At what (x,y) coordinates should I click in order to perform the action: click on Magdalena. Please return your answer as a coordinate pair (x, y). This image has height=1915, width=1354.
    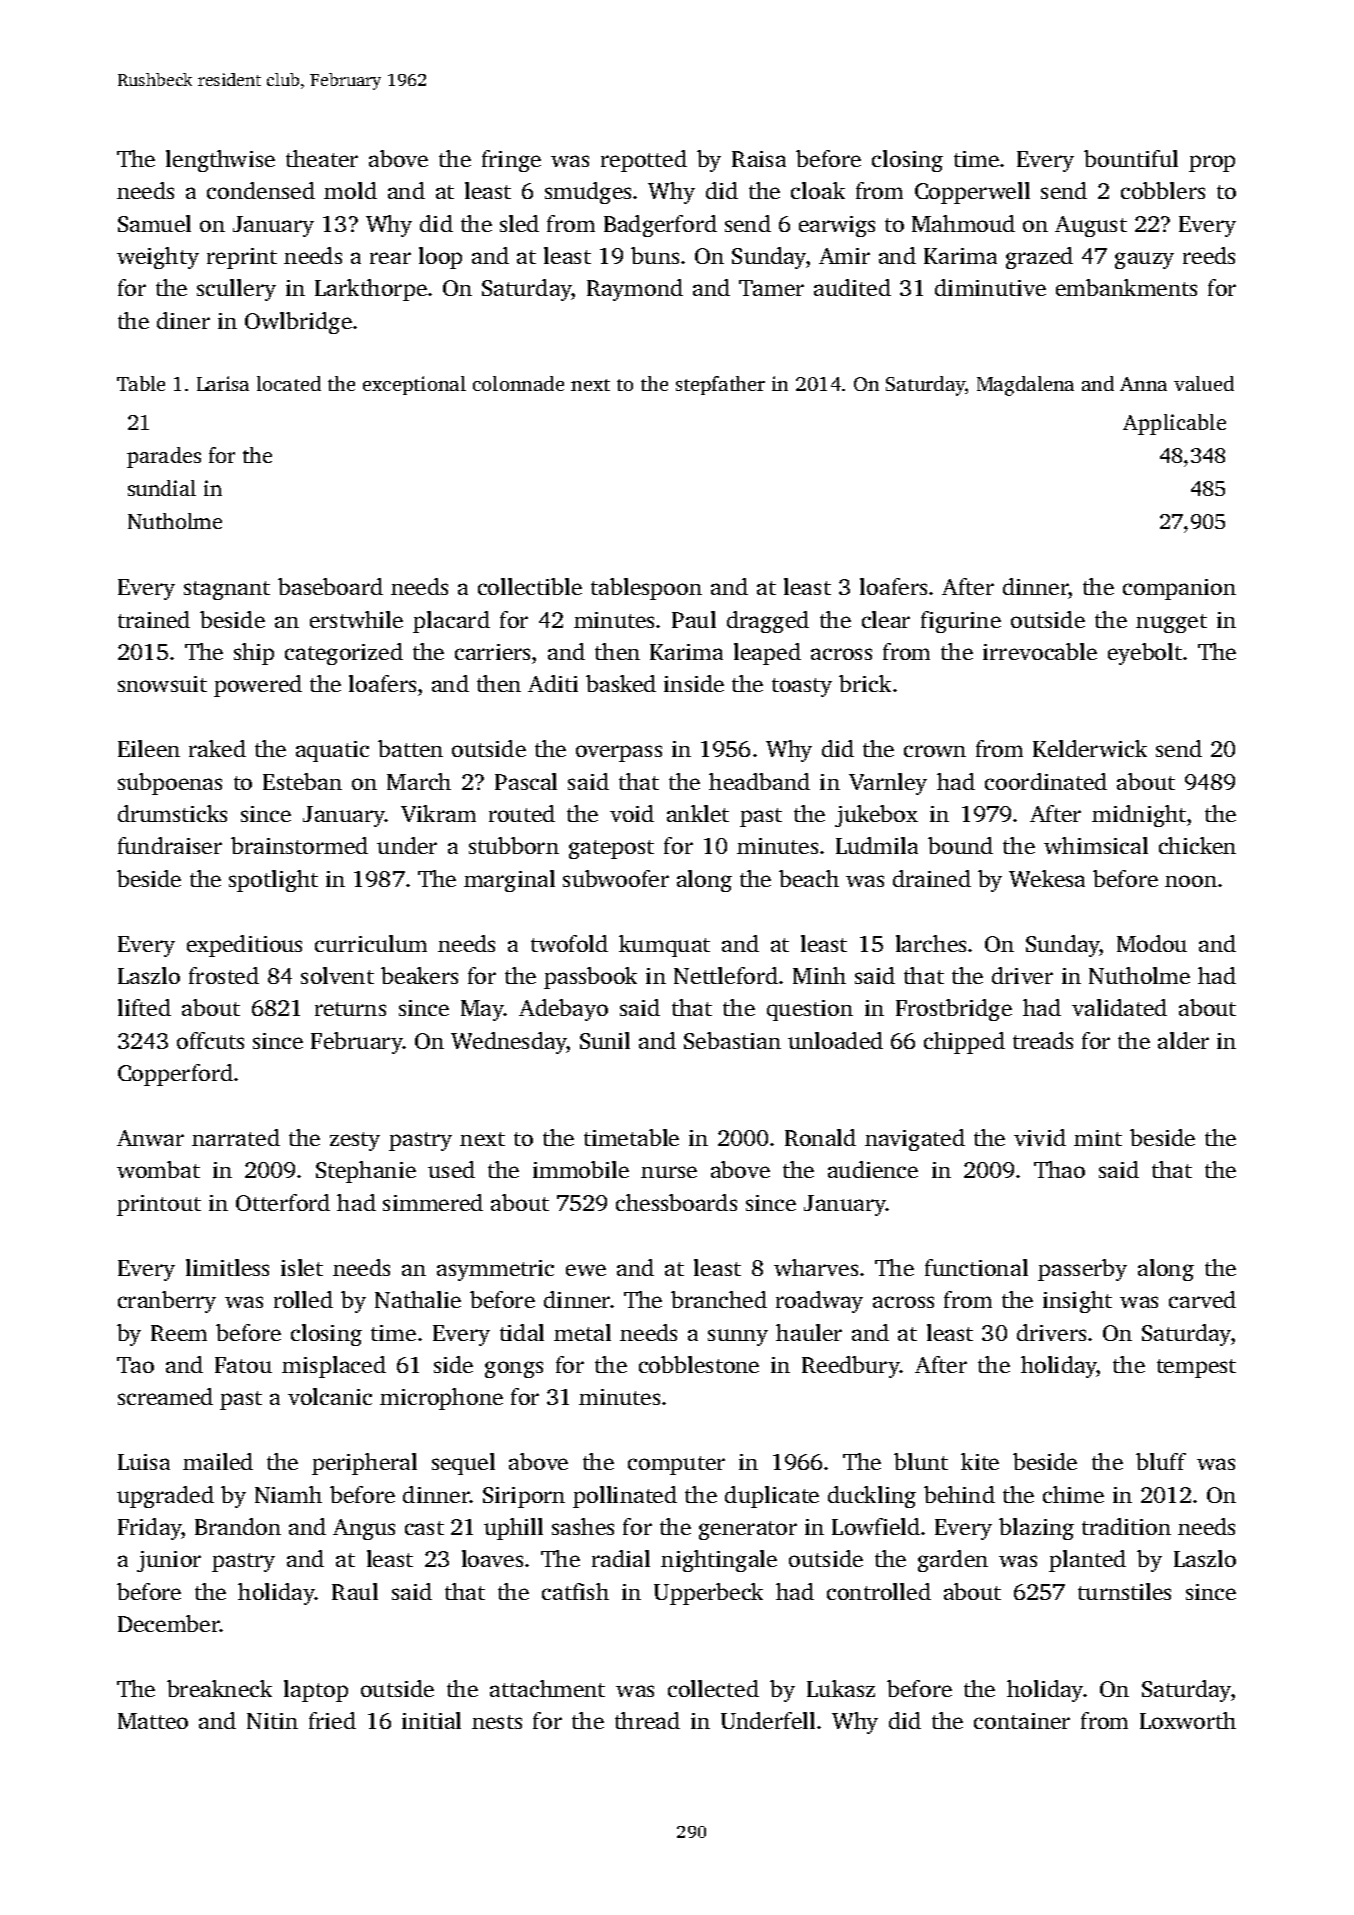
    Looking at the image, I should click on (1025, 386).
